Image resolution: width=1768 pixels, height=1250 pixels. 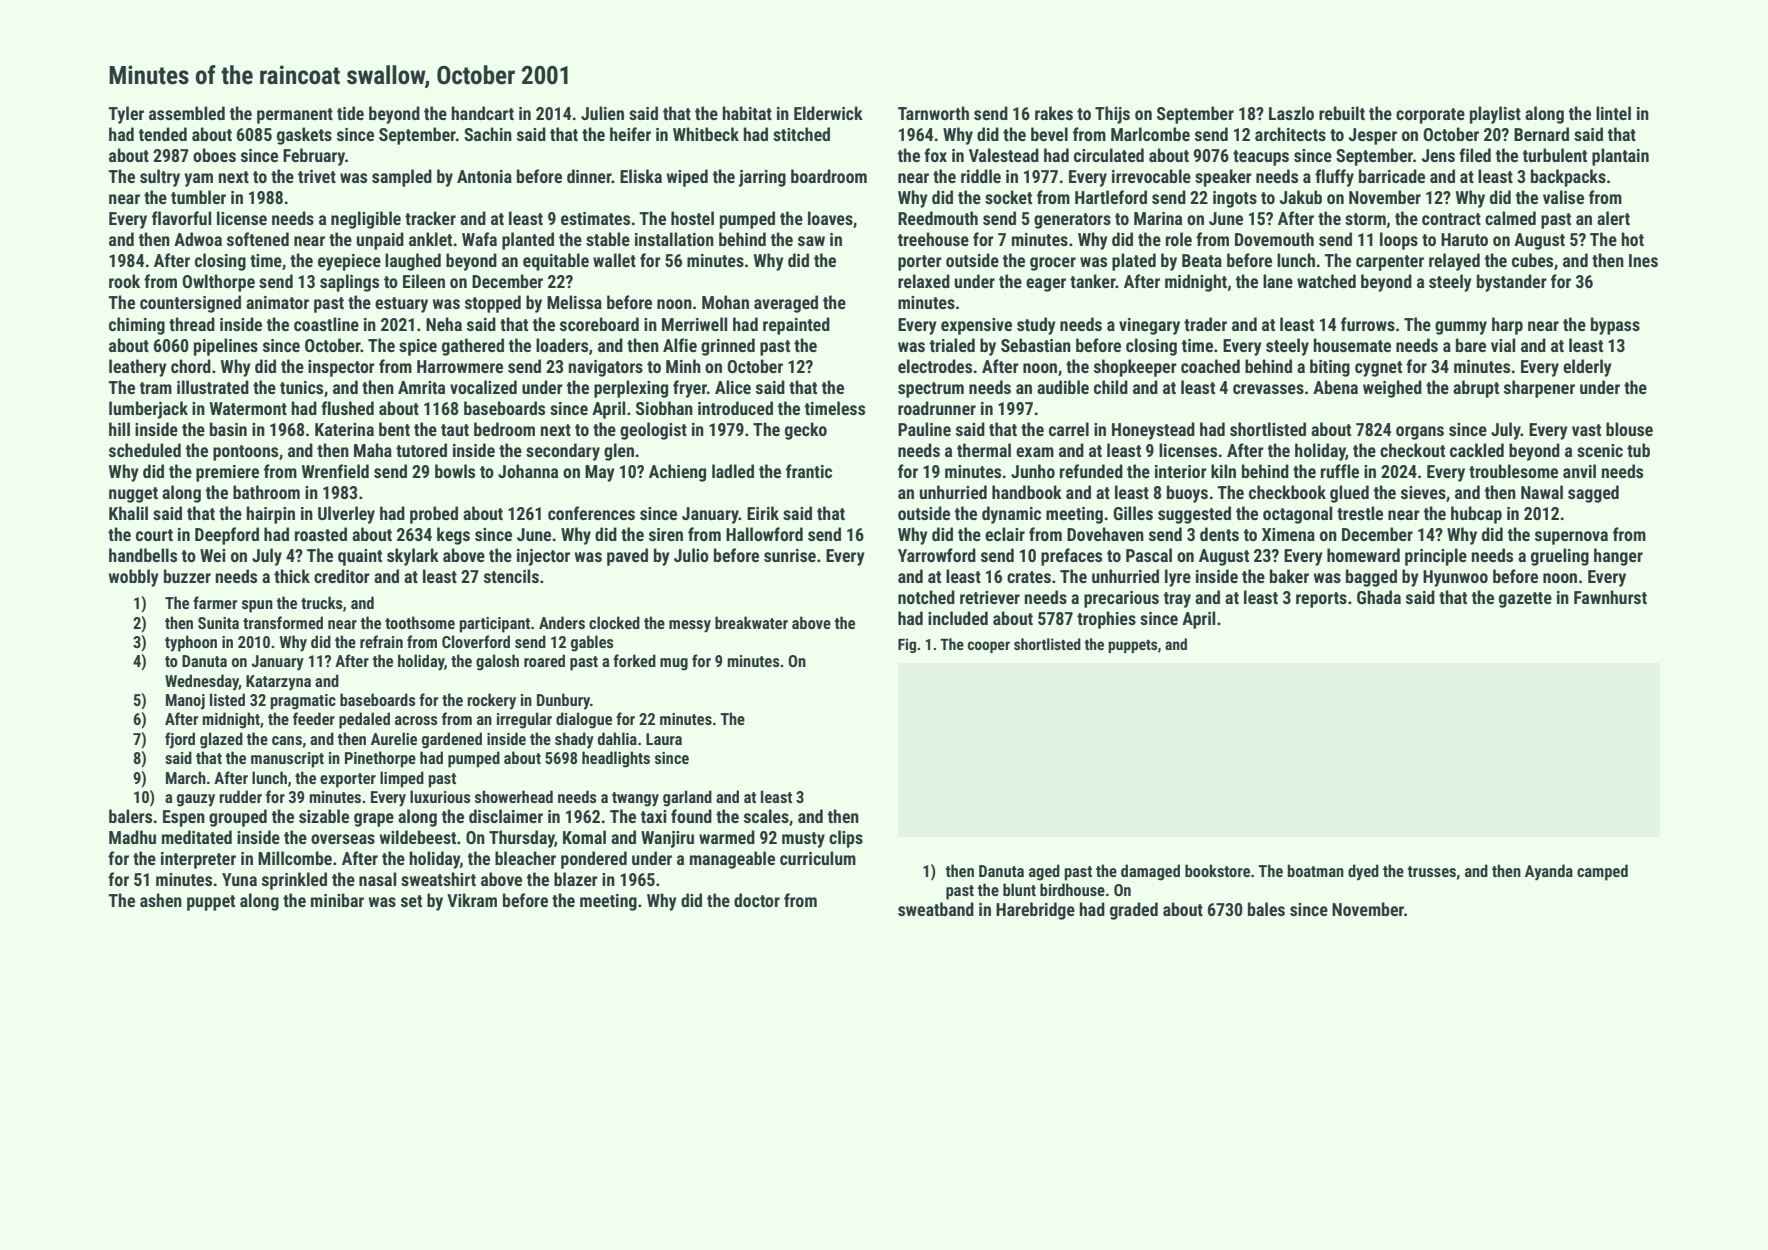 I want to click on mug, so click(x=674, y=664).
